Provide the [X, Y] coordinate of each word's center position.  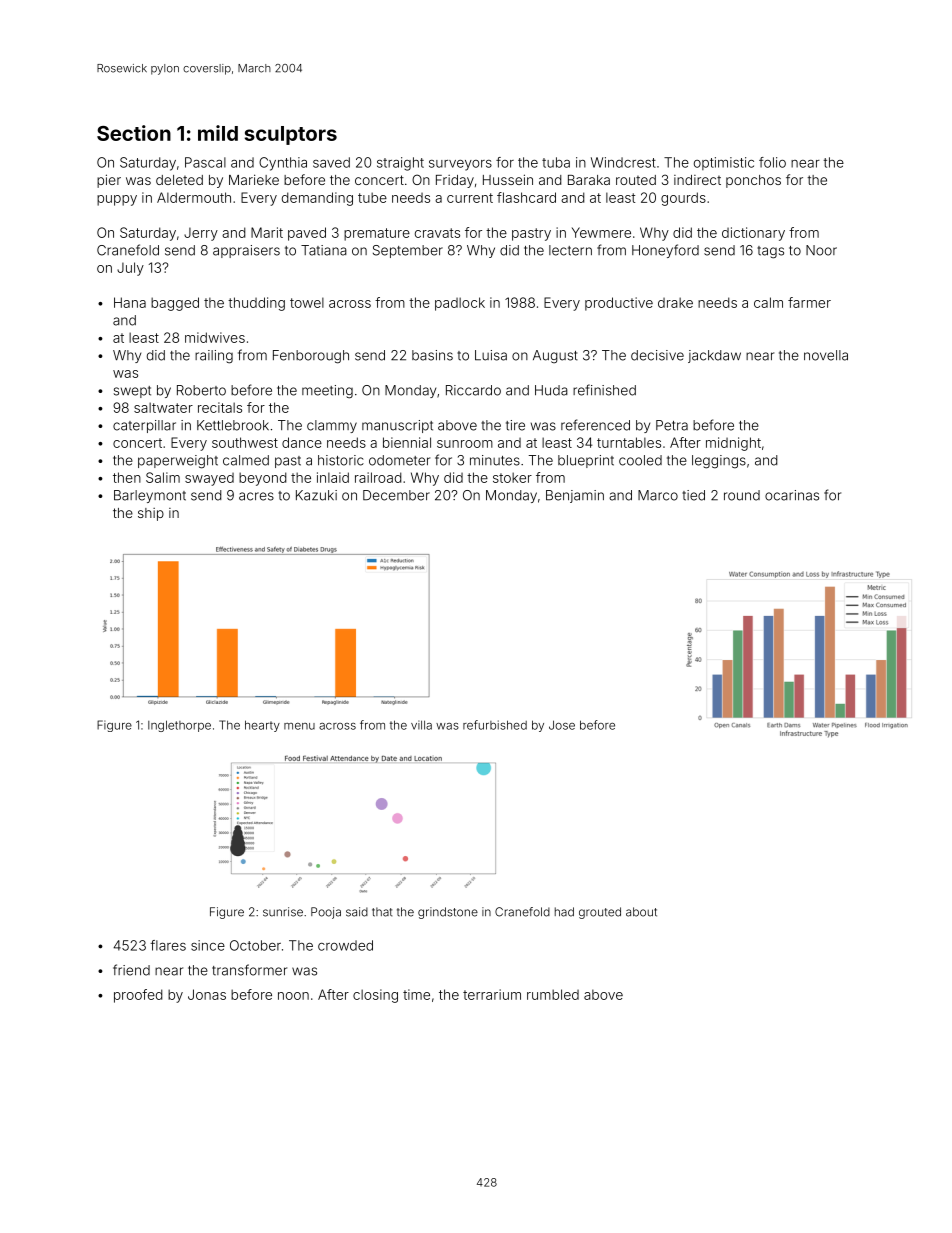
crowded [345, 945]
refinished [604, 390]
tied [693, 495]
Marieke [254, 179]
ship [151, 514]
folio [772, 162]
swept [132, 392]
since [208, 945]
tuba [556, 162]
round [742, 495]
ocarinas [792, 495]
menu [299, 726]
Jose [562, 725]
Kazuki [316, 495]
